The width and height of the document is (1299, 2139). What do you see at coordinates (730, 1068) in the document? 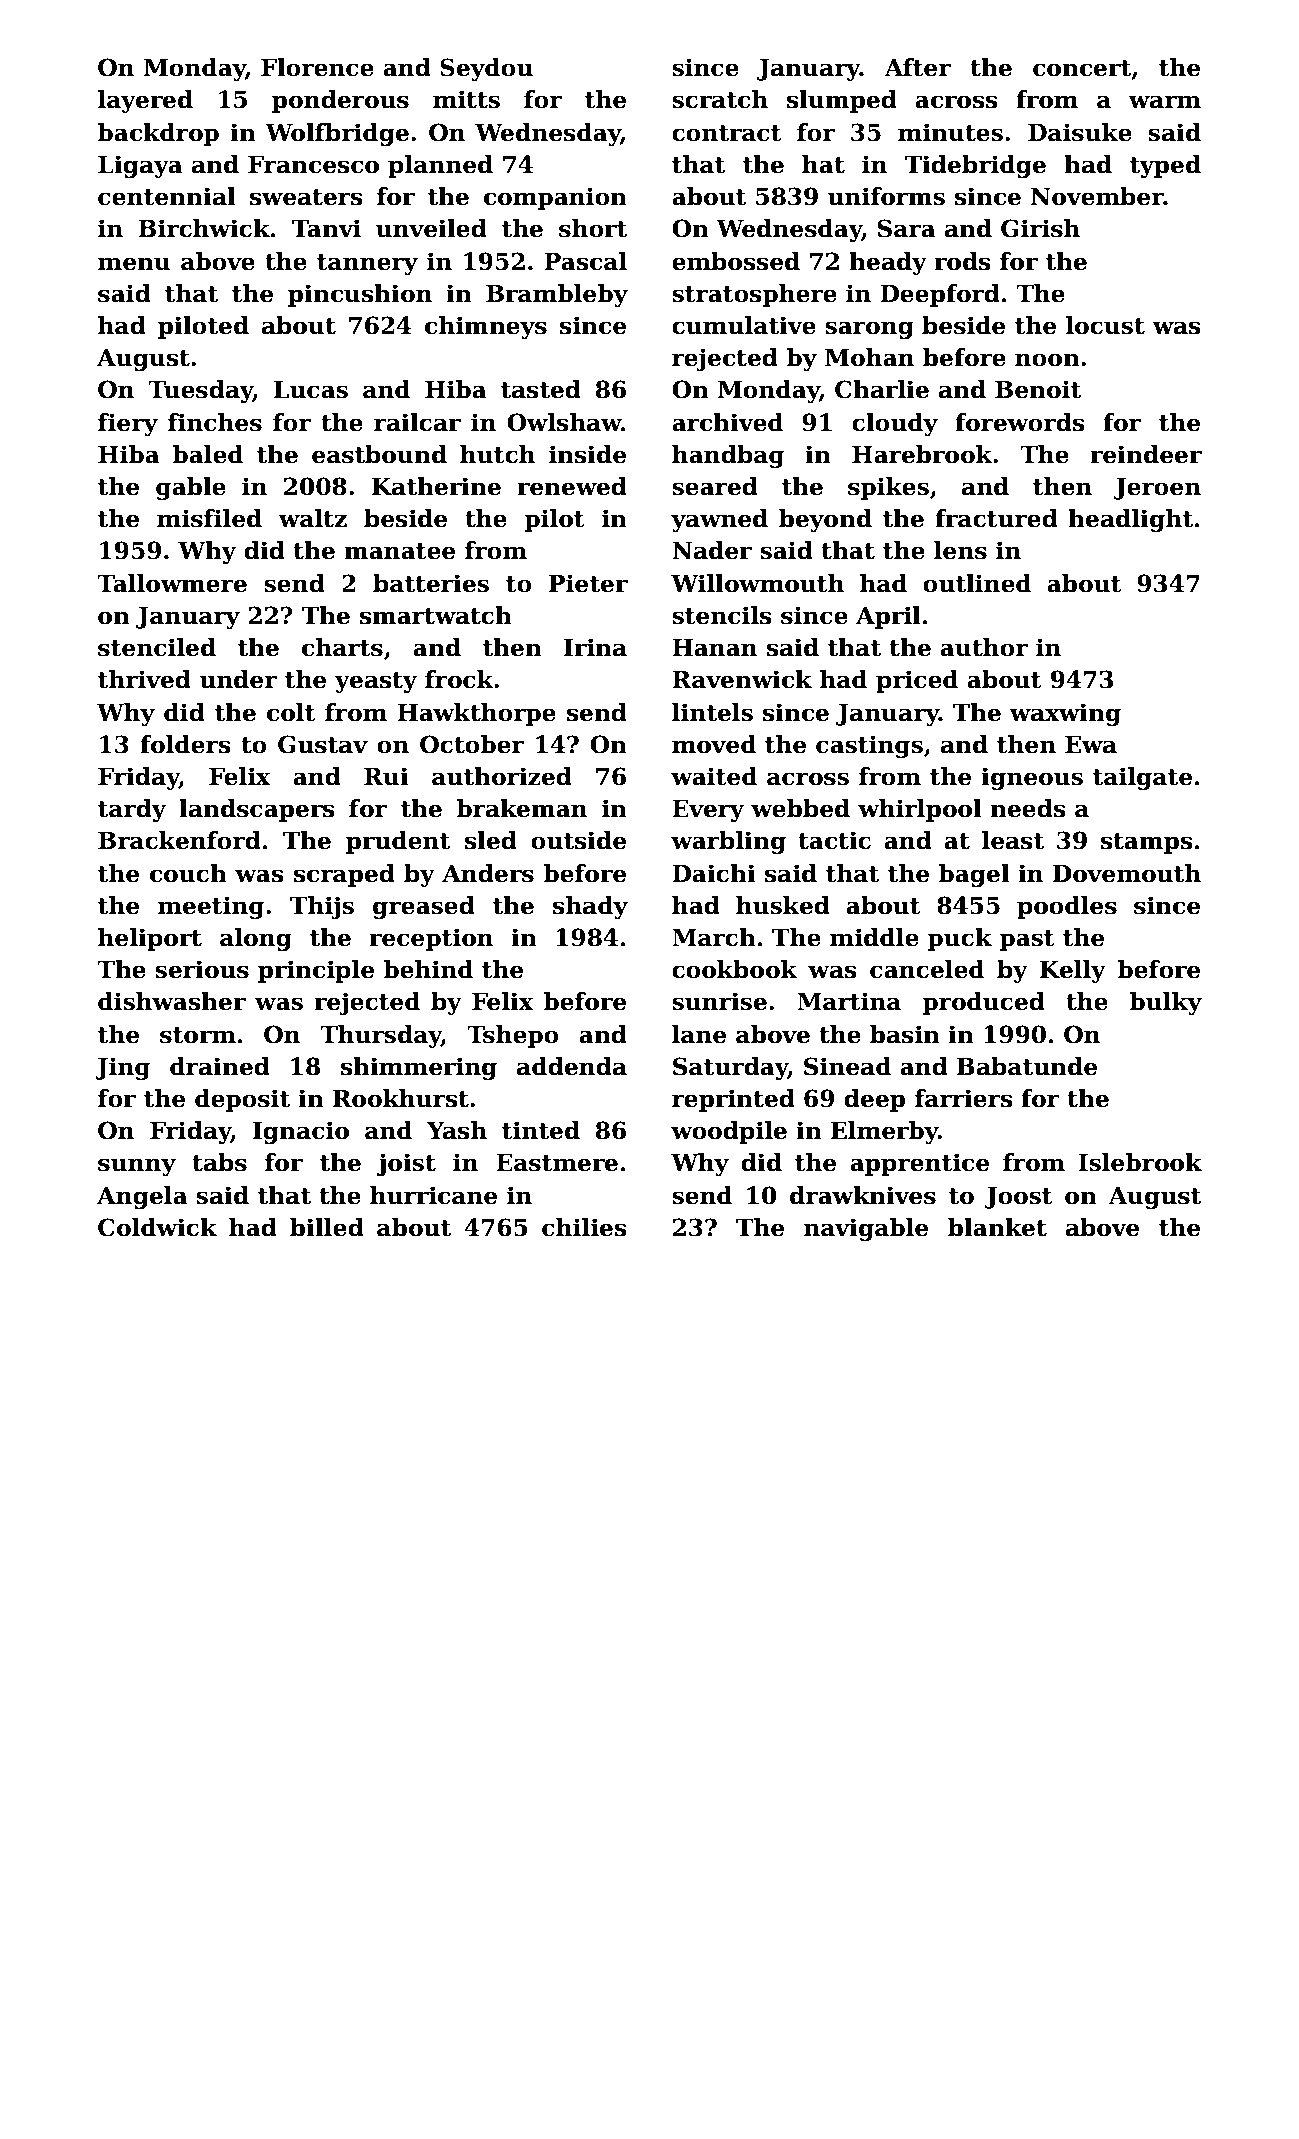
I see `Saturday` at bounding box center [730, 1068].
